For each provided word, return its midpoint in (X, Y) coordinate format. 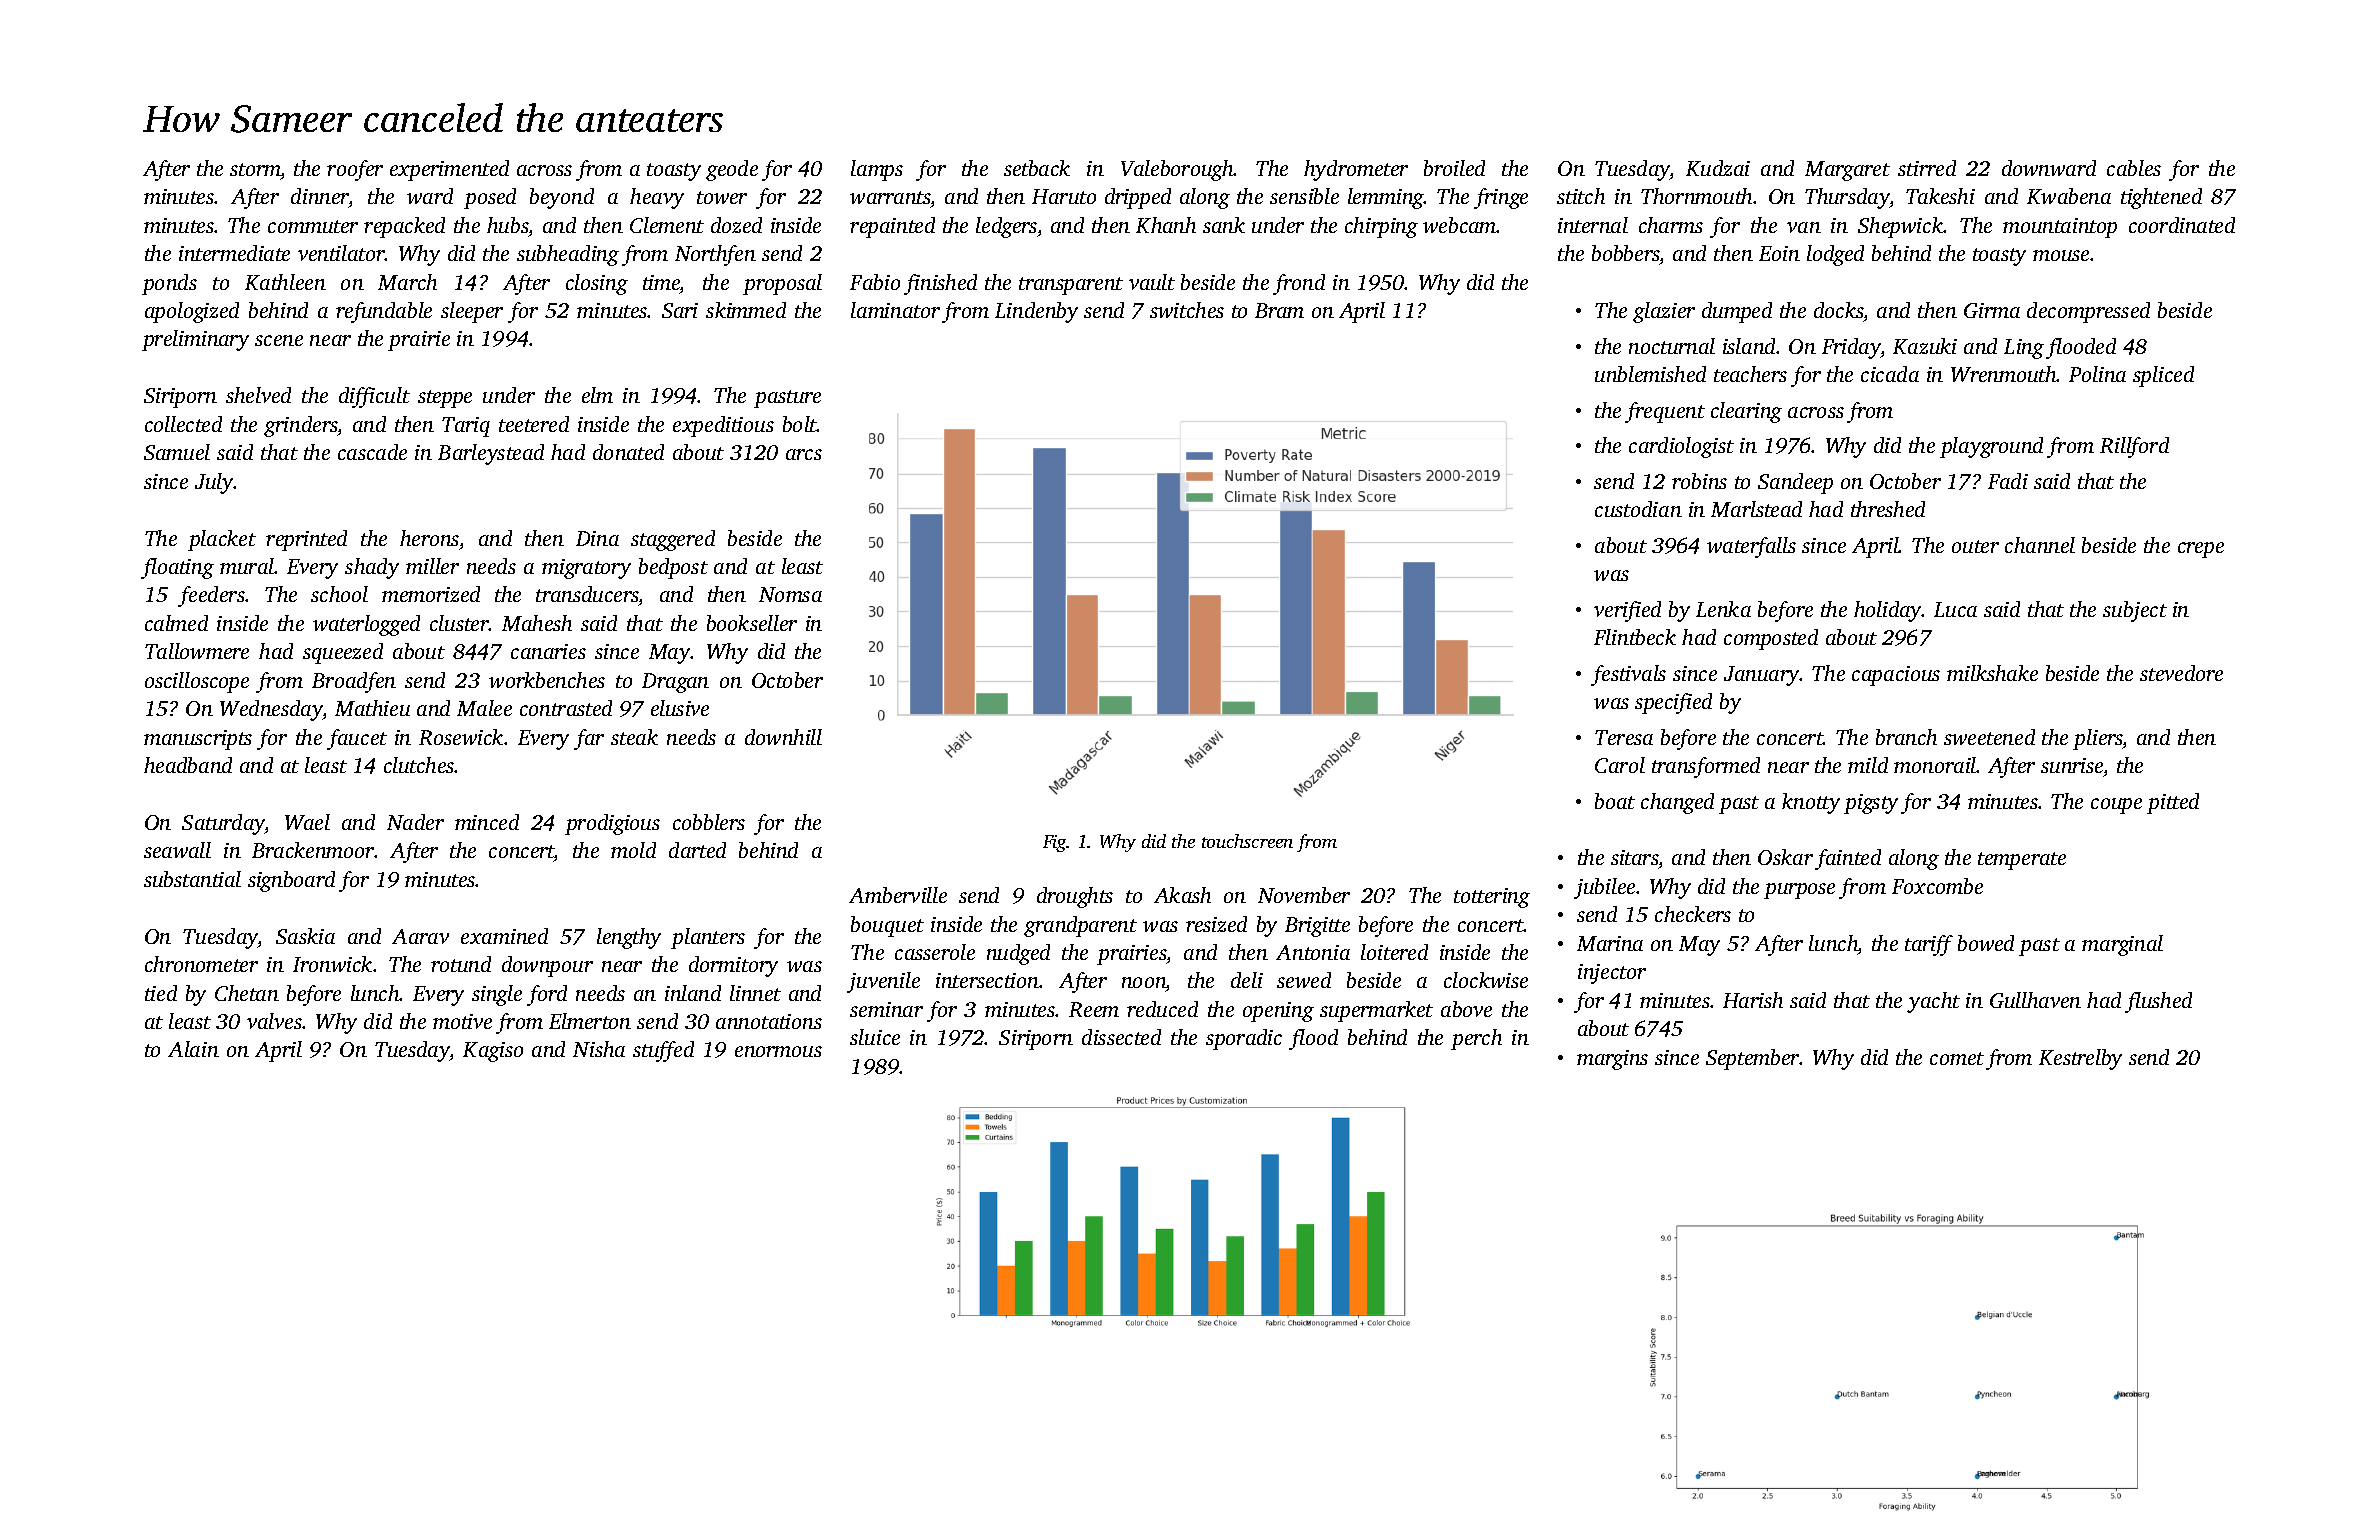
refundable (384, 312)
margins (1612, 1060)
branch (1906, 737)
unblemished (1650, 374)
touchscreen (1247, 841)
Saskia (305, 936)
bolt (800, 424)
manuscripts (198, 740)
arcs (804, 454)
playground (1991, 447)
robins (1699, 481)
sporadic (1244, 1039)
